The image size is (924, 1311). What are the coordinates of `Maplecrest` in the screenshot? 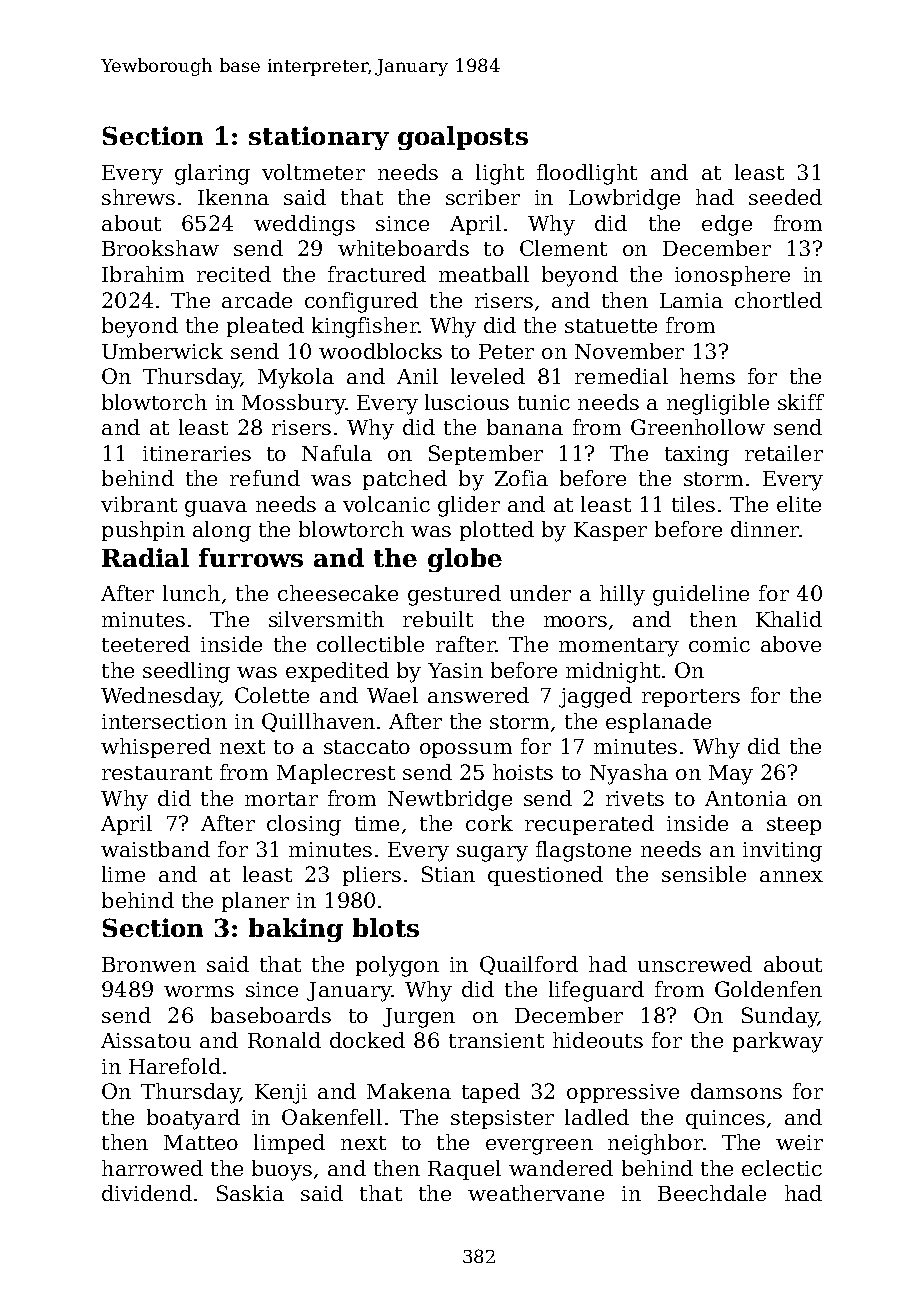 It's located at (336, 774).
